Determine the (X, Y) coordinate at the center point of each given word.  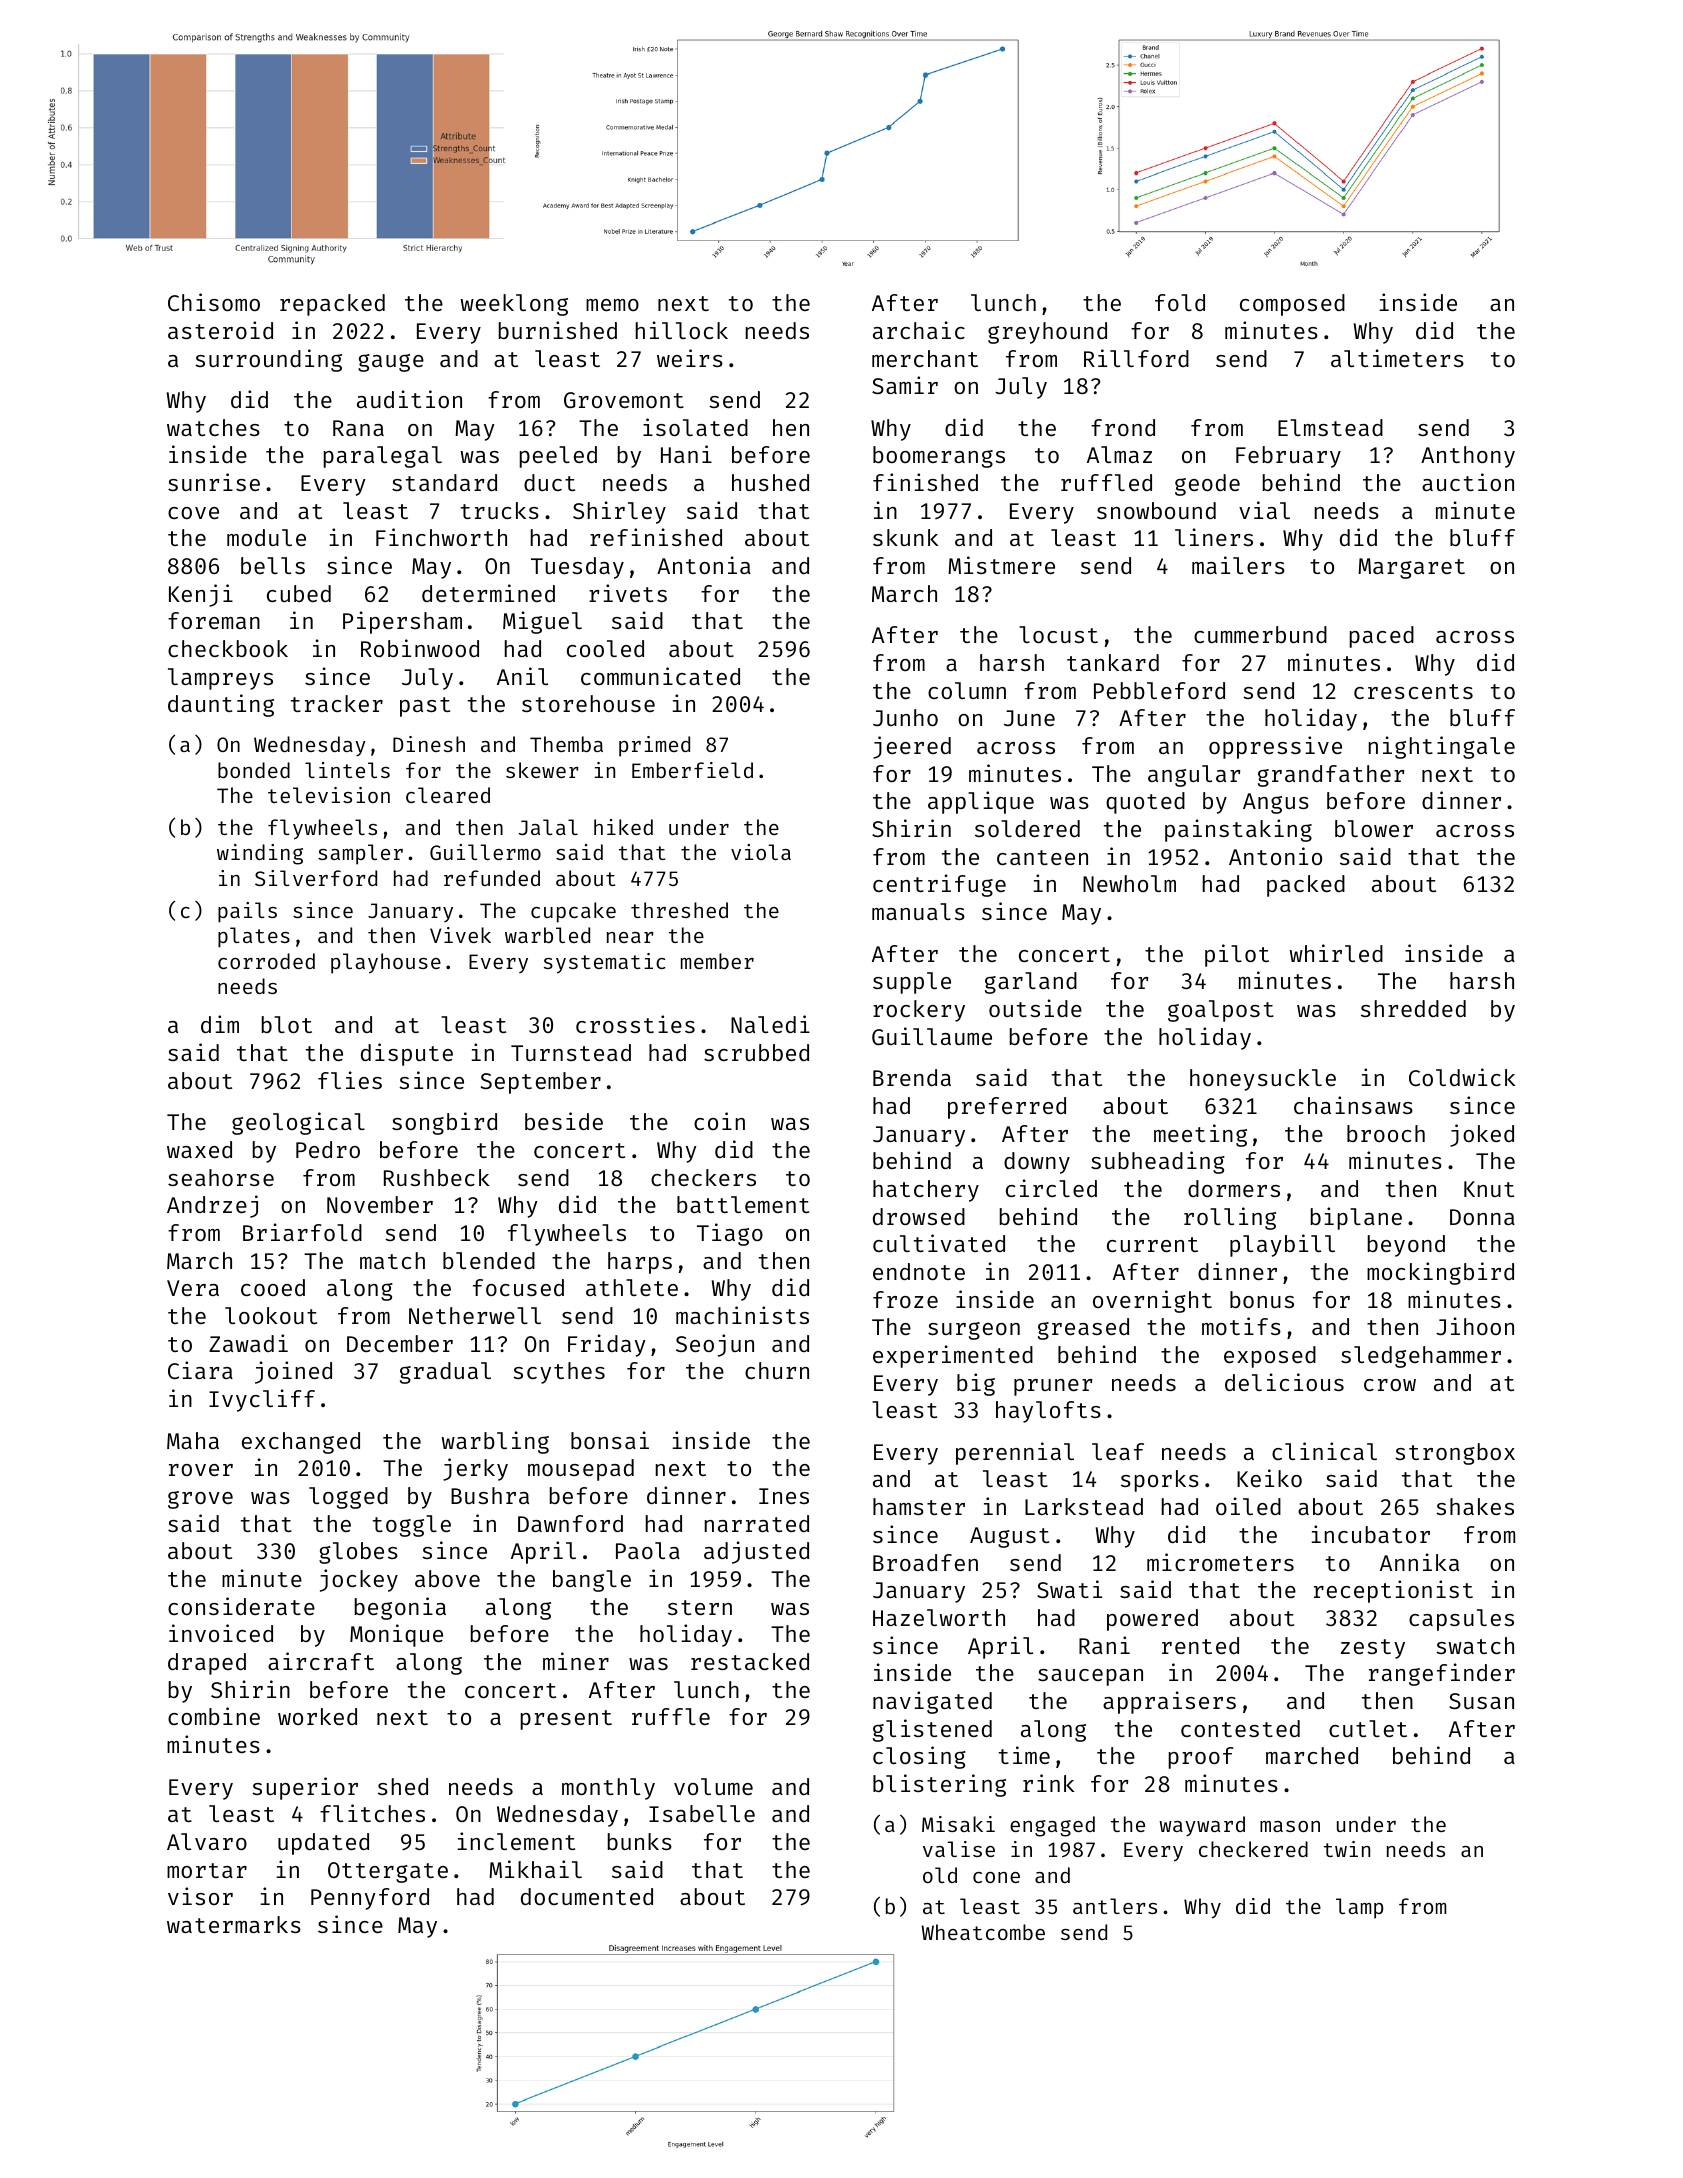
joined (293, 1372)
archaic (919, 330)
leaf (1118, 1451)
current (1152, 1244)
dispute (407, 1054)
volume (713, 1786)
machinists (742, 1315)
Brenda (912, 1077)
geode (1207, 485)
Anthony (1468, 457)
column (967, 690)
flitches (372, 1813)
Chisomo (214, 302)
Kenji (201, 595)
